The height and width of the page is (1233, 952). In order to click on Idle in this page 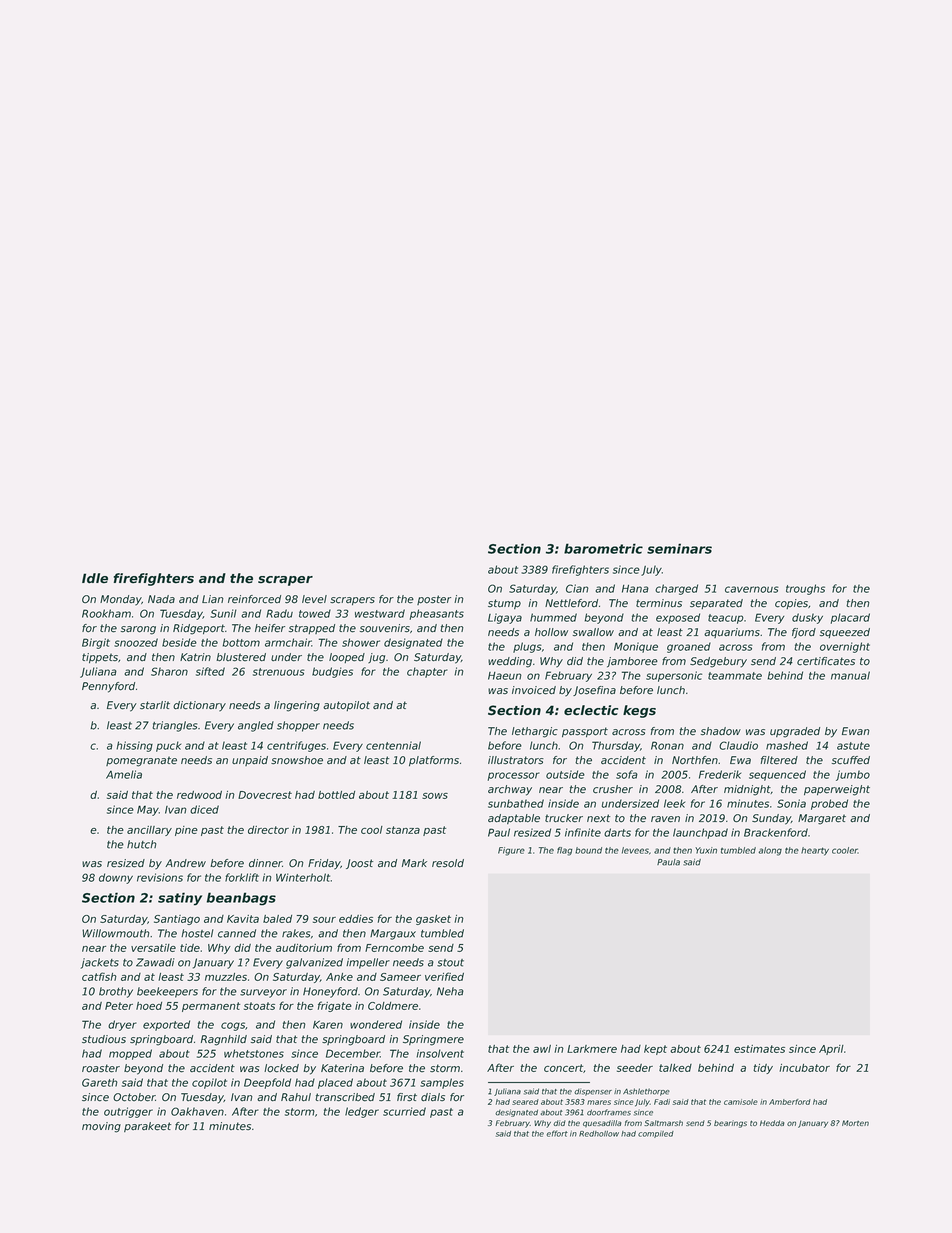, I will do `click(95, 578)`.
